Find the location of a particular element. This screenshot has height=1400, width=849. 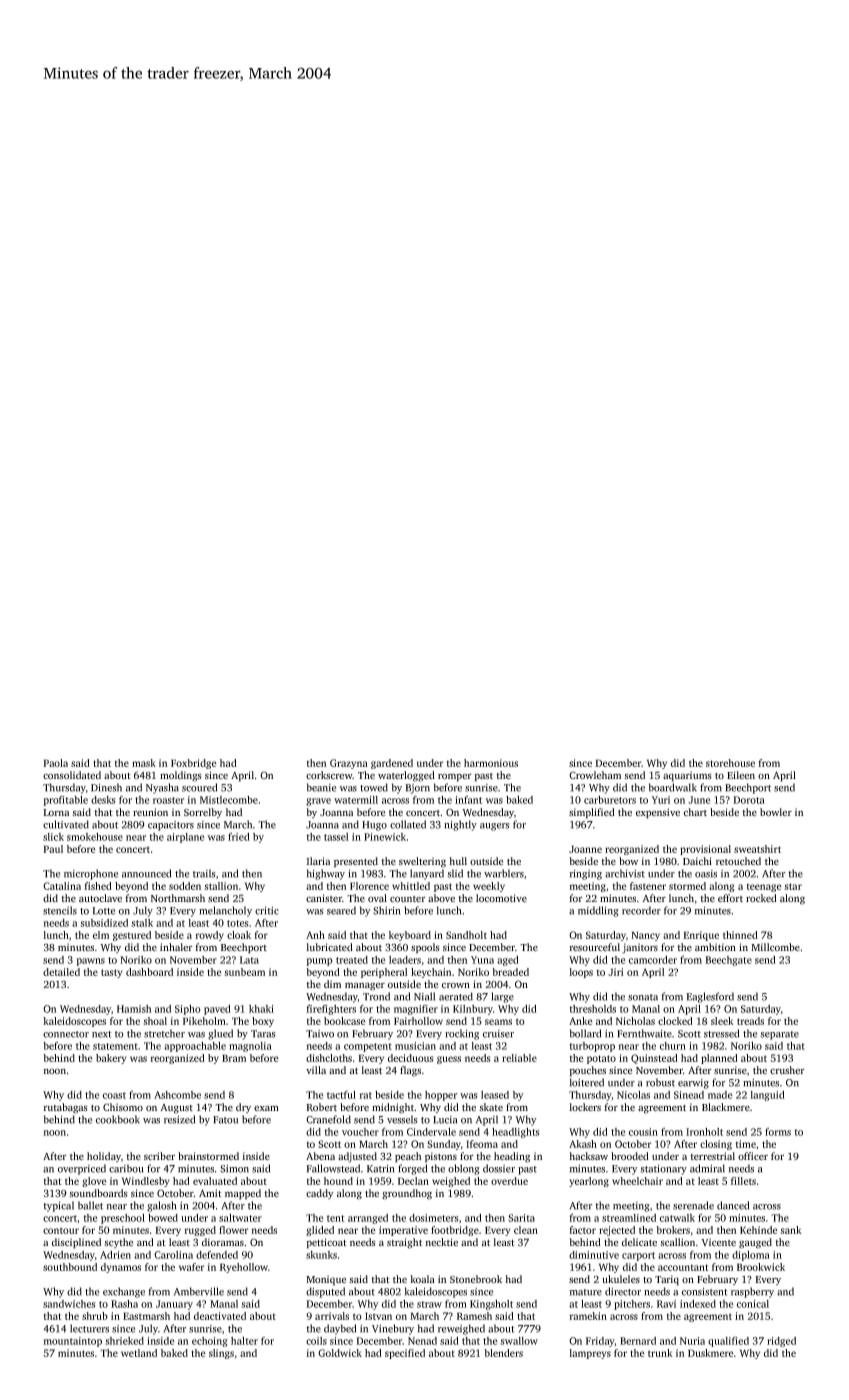

large is located at coordinates (503, 997).
